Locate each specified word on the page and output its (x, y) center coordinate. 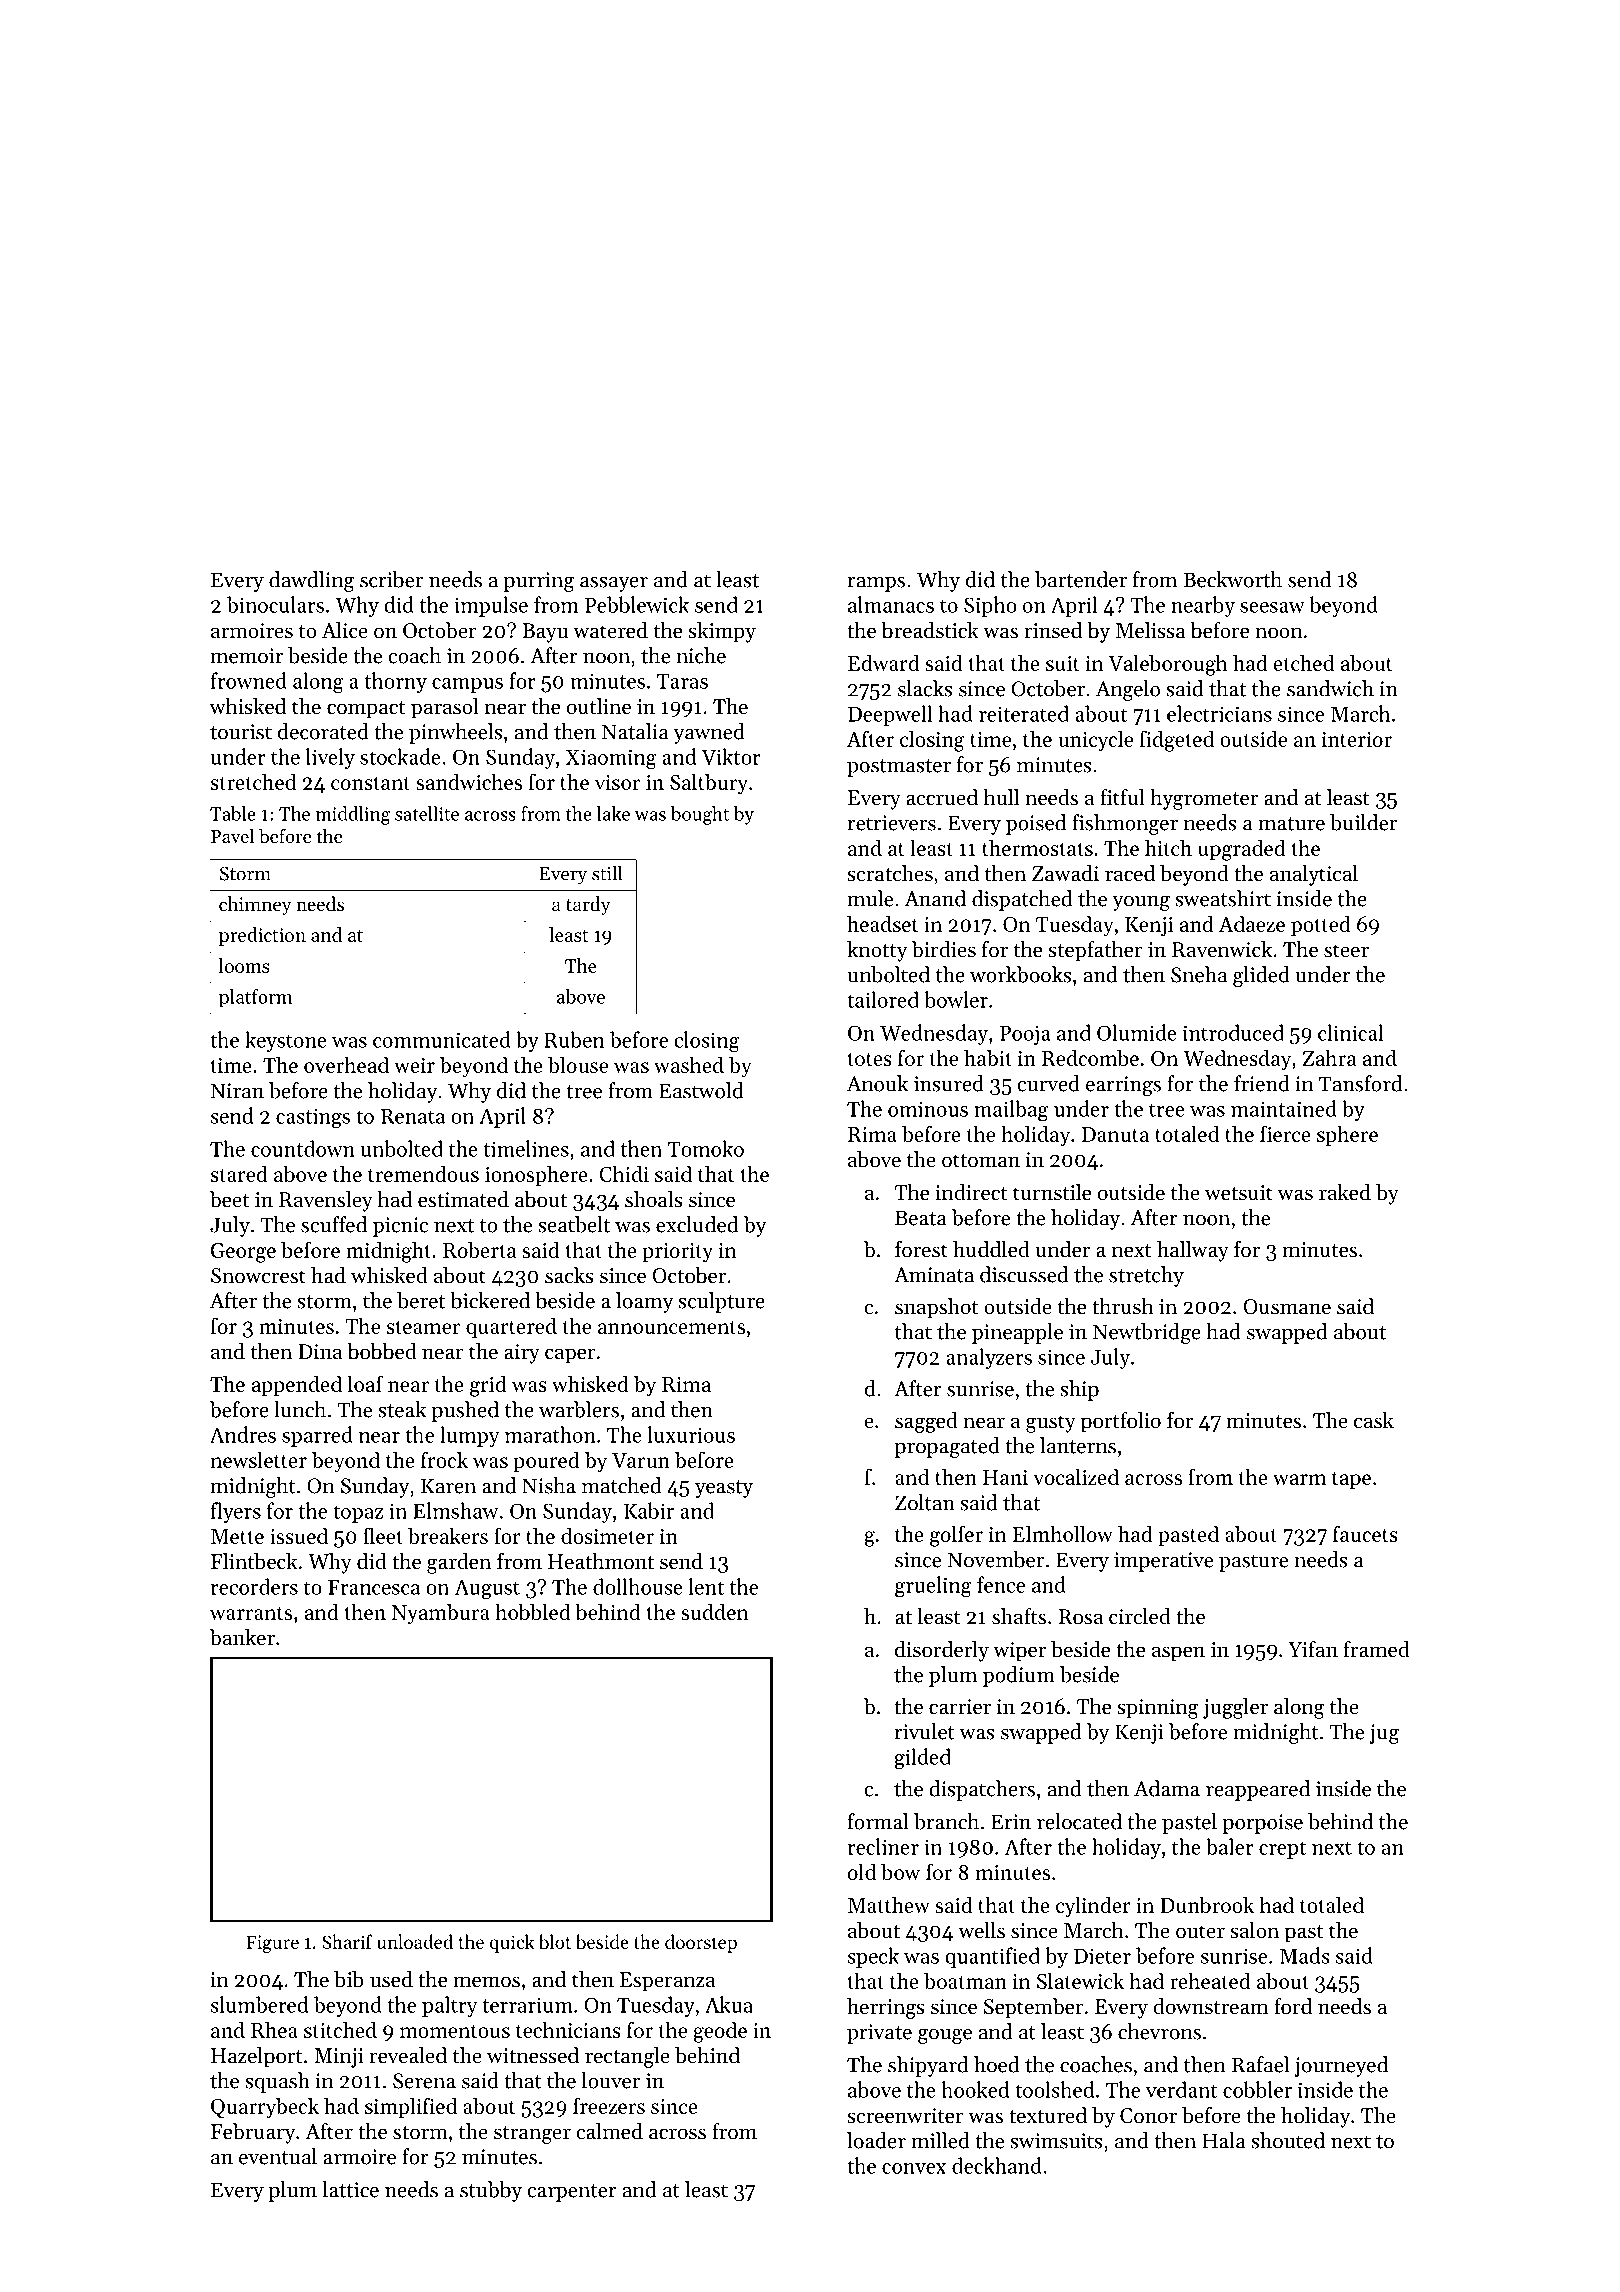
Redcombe (1090, 1057)
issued (299, 1535)
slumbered (259, 2004)
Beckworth (1232, 579)
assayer (614, 584)
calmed (609, 2131)
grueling (933, 1586)
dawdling (311, 581)
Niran (237, 1091)
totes (869, 1059)
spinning (1158, 1709)
